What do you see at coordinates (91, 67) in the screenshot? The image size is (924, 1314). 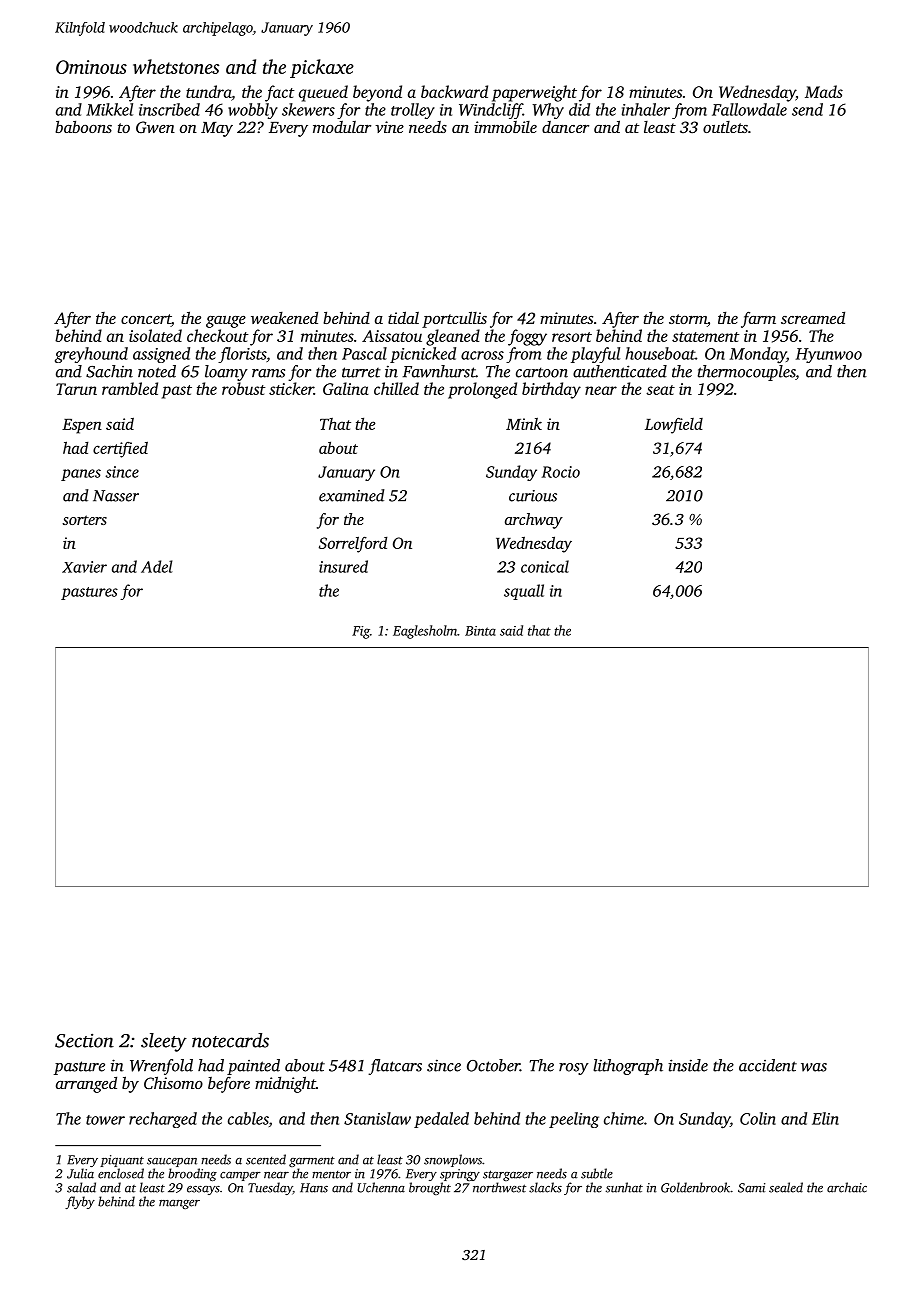 I see `Ominous` at bounding box center [91, 67].
